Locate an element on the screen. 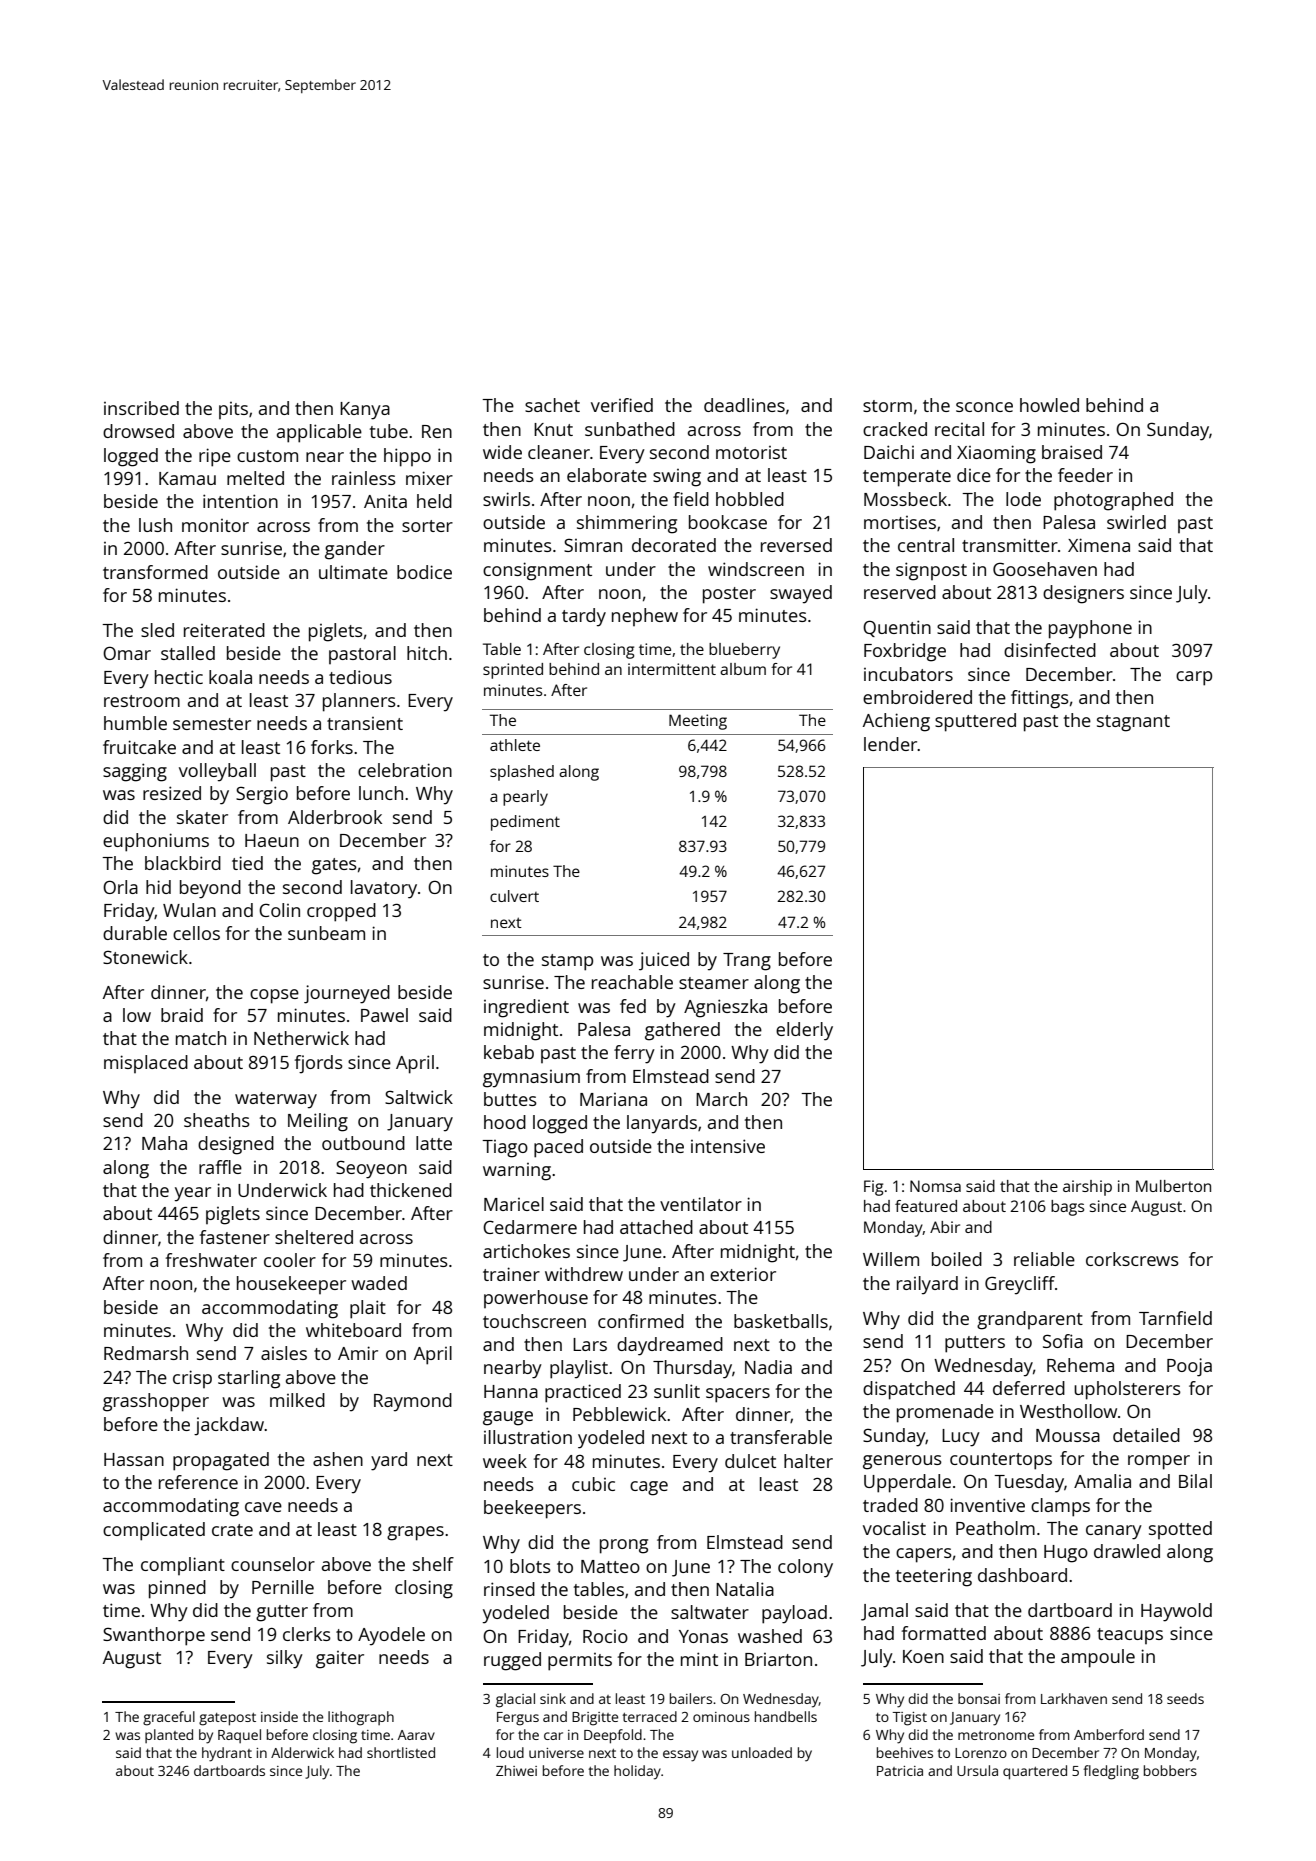  hydrant is located at coordinates (227, 1754).
